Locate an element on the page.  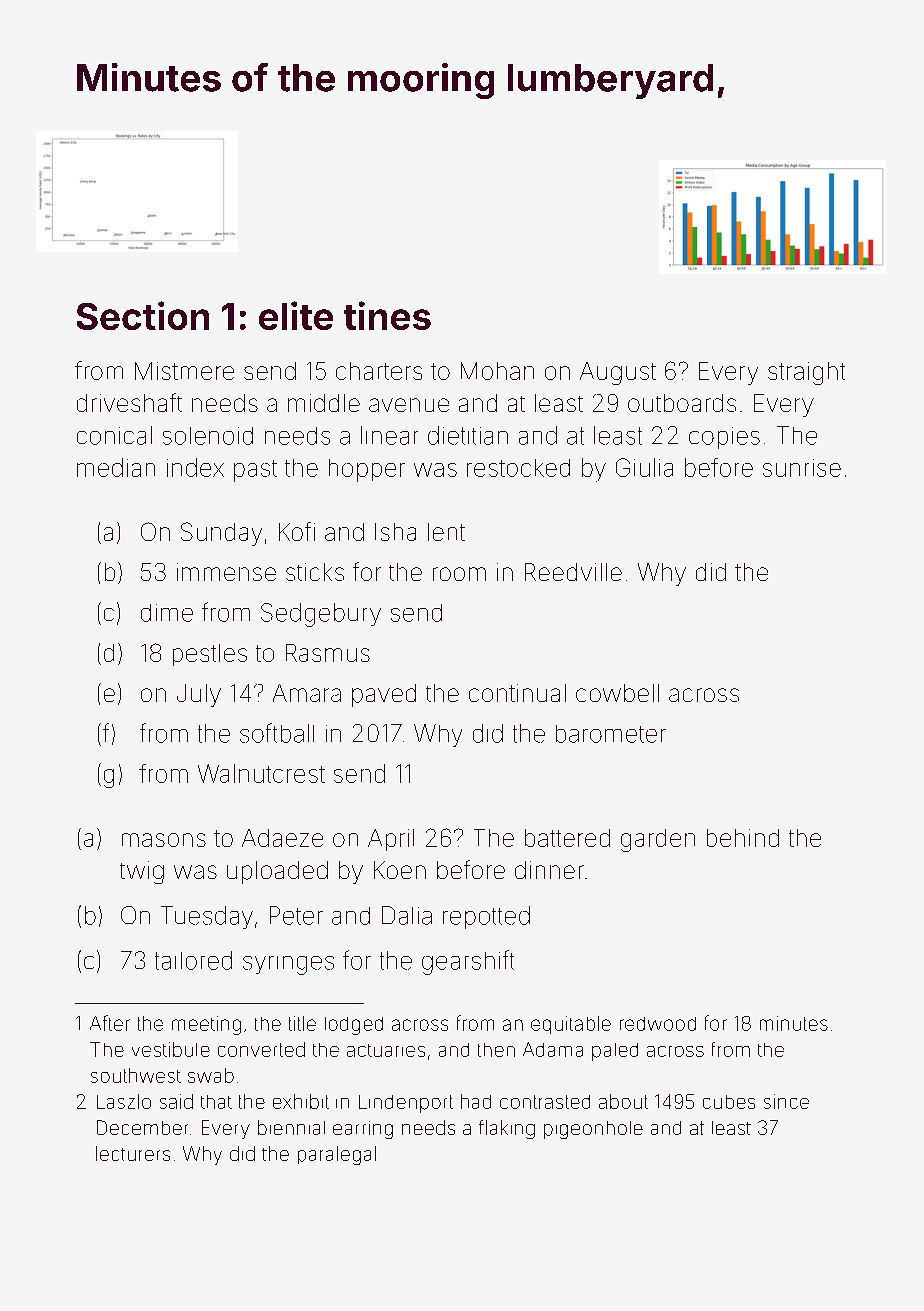
twig is located at coordinates (142, 872).
